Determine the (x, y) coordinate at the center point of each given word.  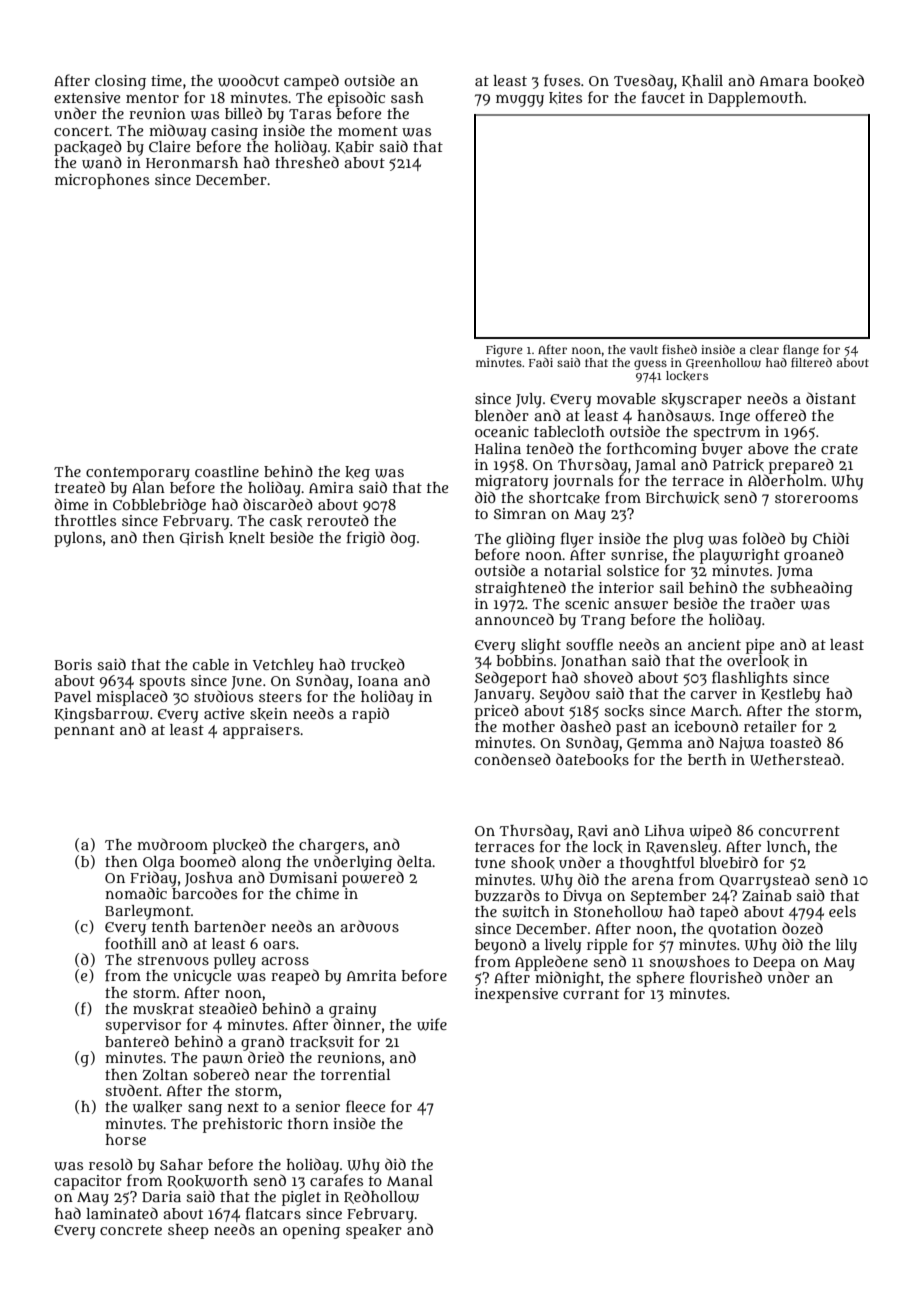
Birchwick (682, 498)
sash (407, 97)
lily (846, 946)
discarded (278, 504)
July (529, 400)
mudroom (172, 844)
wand (102, 162)
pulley (235, 961)
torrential (355, 1074)
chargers (332, 846)
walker (157, 1107)
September (668, 897)
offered (780, 415)
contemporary (138, 474)
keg (357, 473)
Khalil (702, 81)
